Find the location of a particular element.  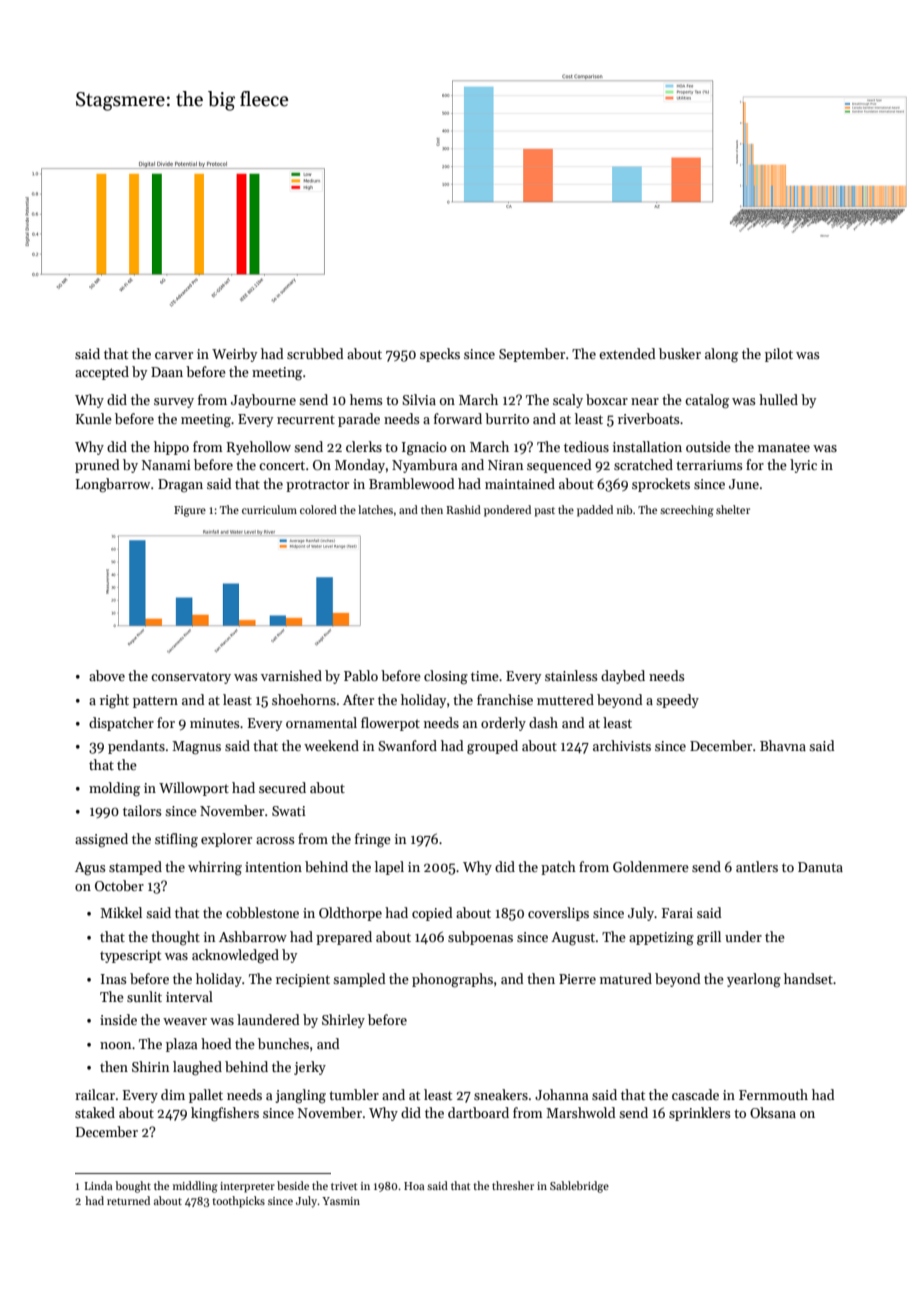

Pablo is located at coordinates (361, 675).
